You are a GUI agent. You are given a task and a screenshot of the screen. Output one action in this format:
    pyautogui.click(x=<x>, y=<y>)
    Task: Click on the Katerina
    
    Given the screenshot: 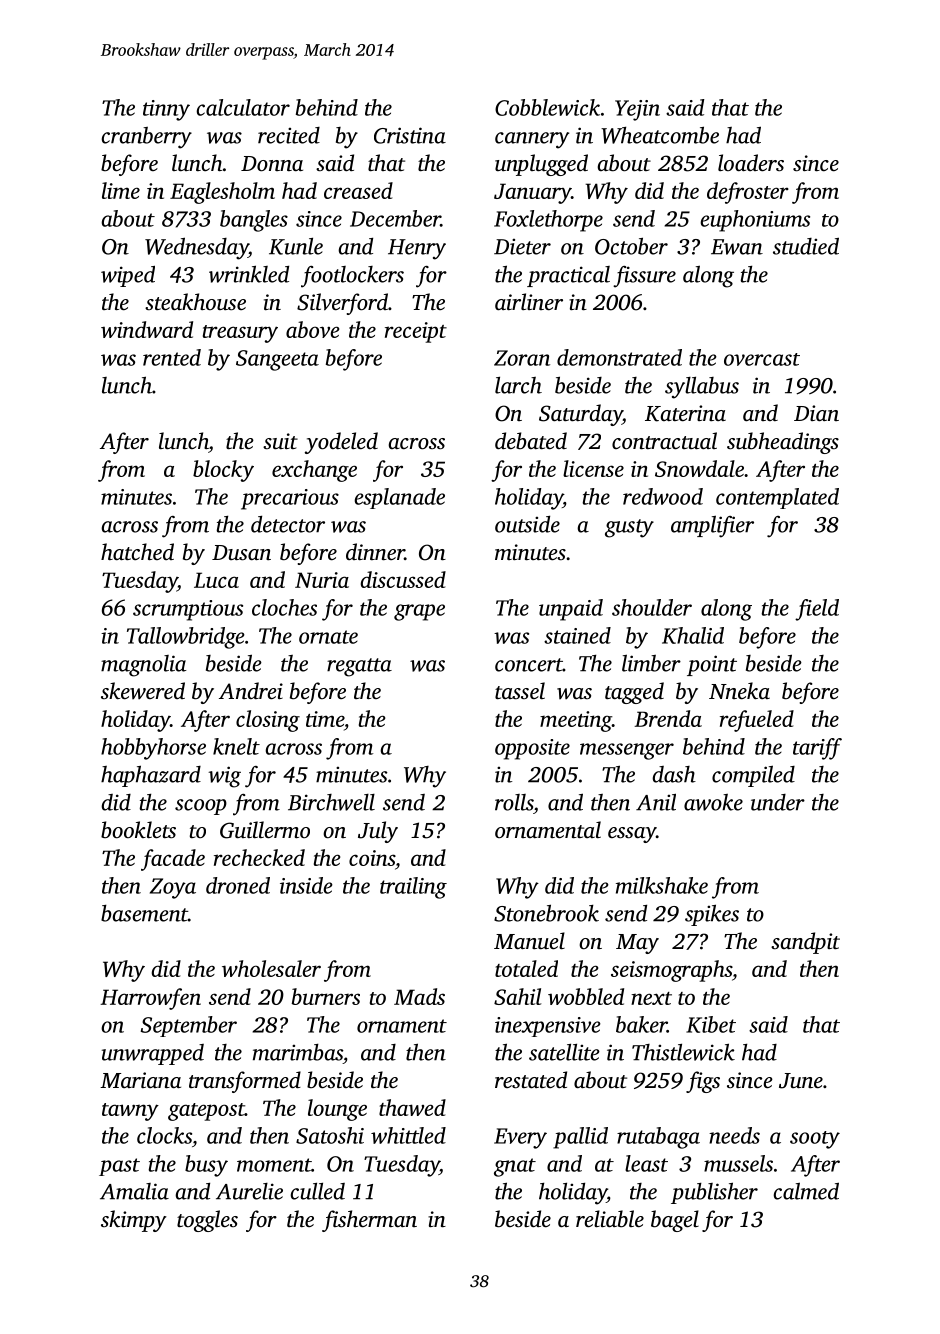 What is the action you would take?
    pyautogui.click(x=685, y=413)
